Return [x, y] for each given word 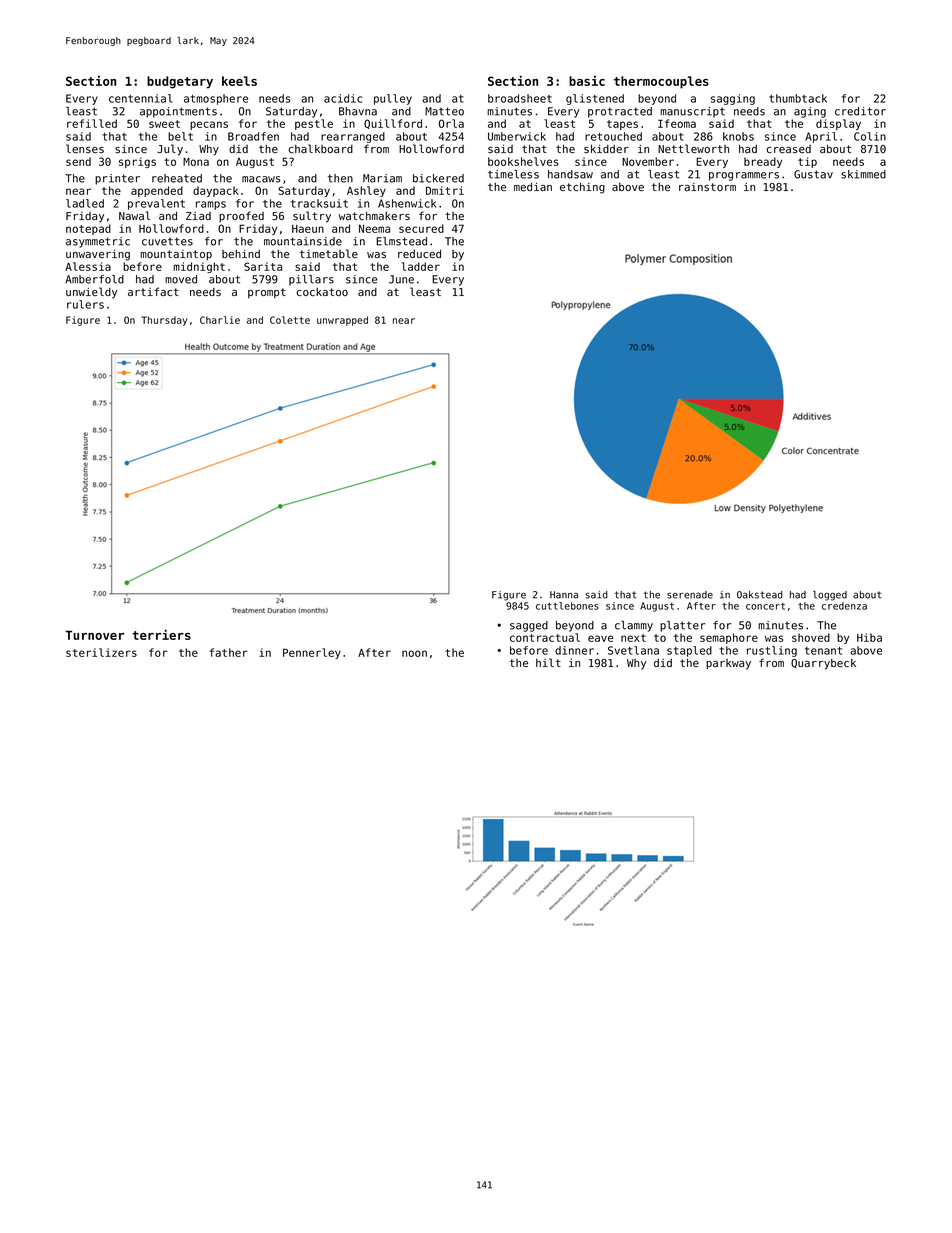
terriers [161, 634]
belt [180, 136]
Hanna [564, 595]
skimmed [863, 174]
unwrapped [342, 321]
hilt [548, 662]
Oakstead [760, 595]
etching [582, 188]
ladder [421, 266]
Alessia [88, 266]
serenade [690, 595]
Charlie [220, 320]
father [228, 652]
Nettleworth [693, 148]
